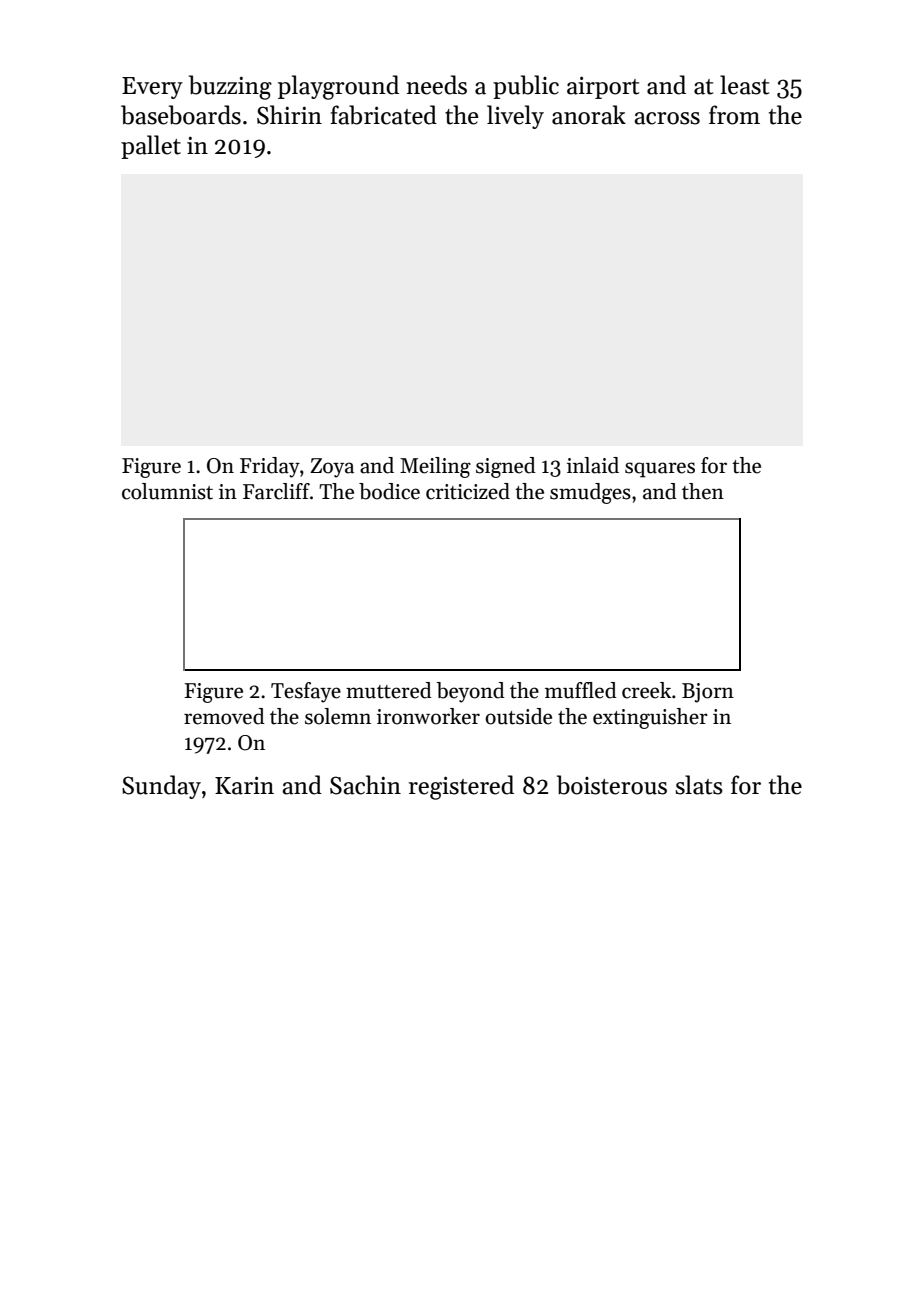 This screenshot has height=1314, width=924. Describe the element at coordinates (744, 85) in the screenshot. I see `least` at that location.
